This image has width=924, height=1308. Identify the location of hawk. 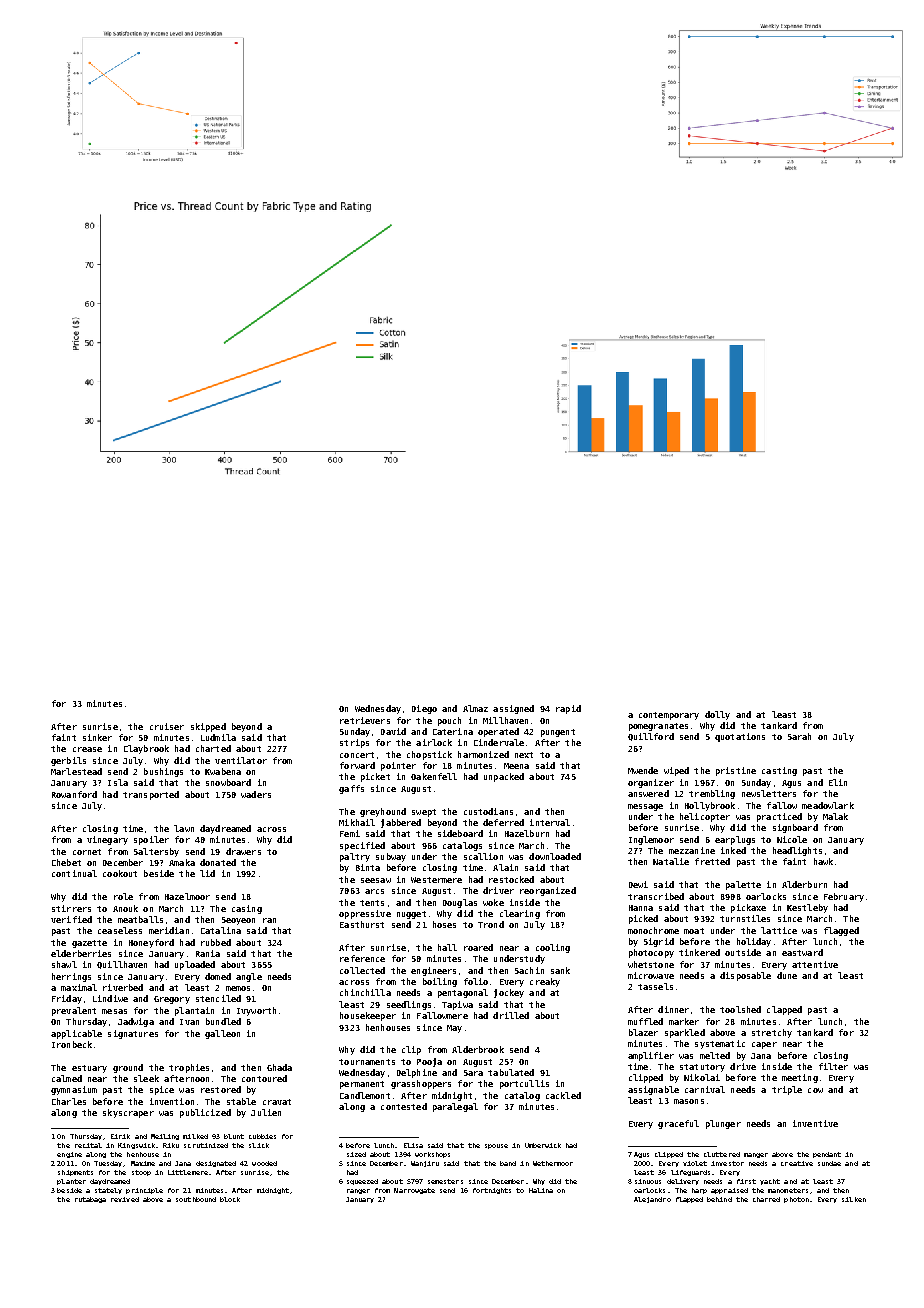
(823, 861).
